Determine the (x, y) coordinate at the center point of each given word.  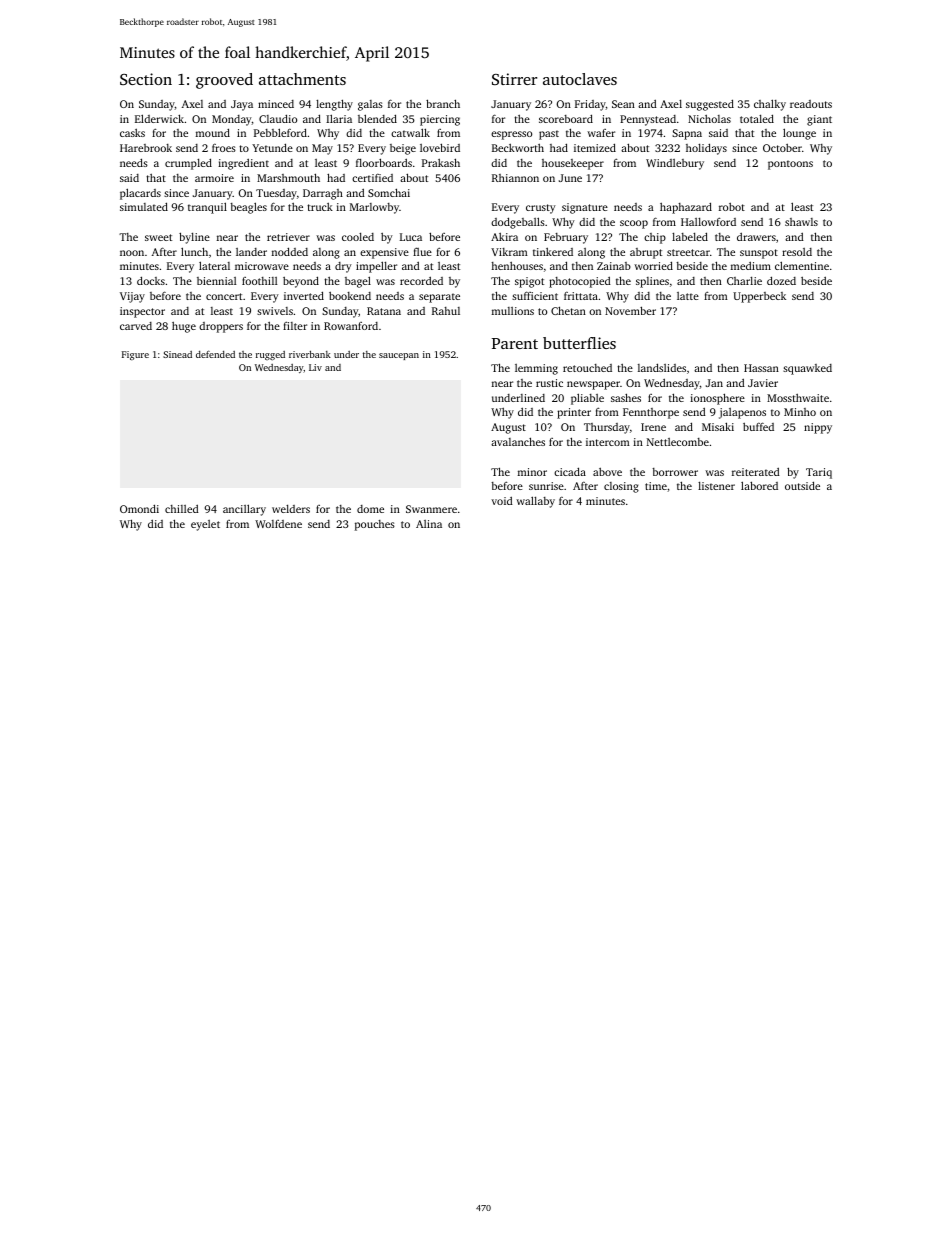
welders (291, 509)
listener (716, 486)
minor (532, 472)
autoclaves (580, 79)
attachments (302, 79)
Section (146, 79)
